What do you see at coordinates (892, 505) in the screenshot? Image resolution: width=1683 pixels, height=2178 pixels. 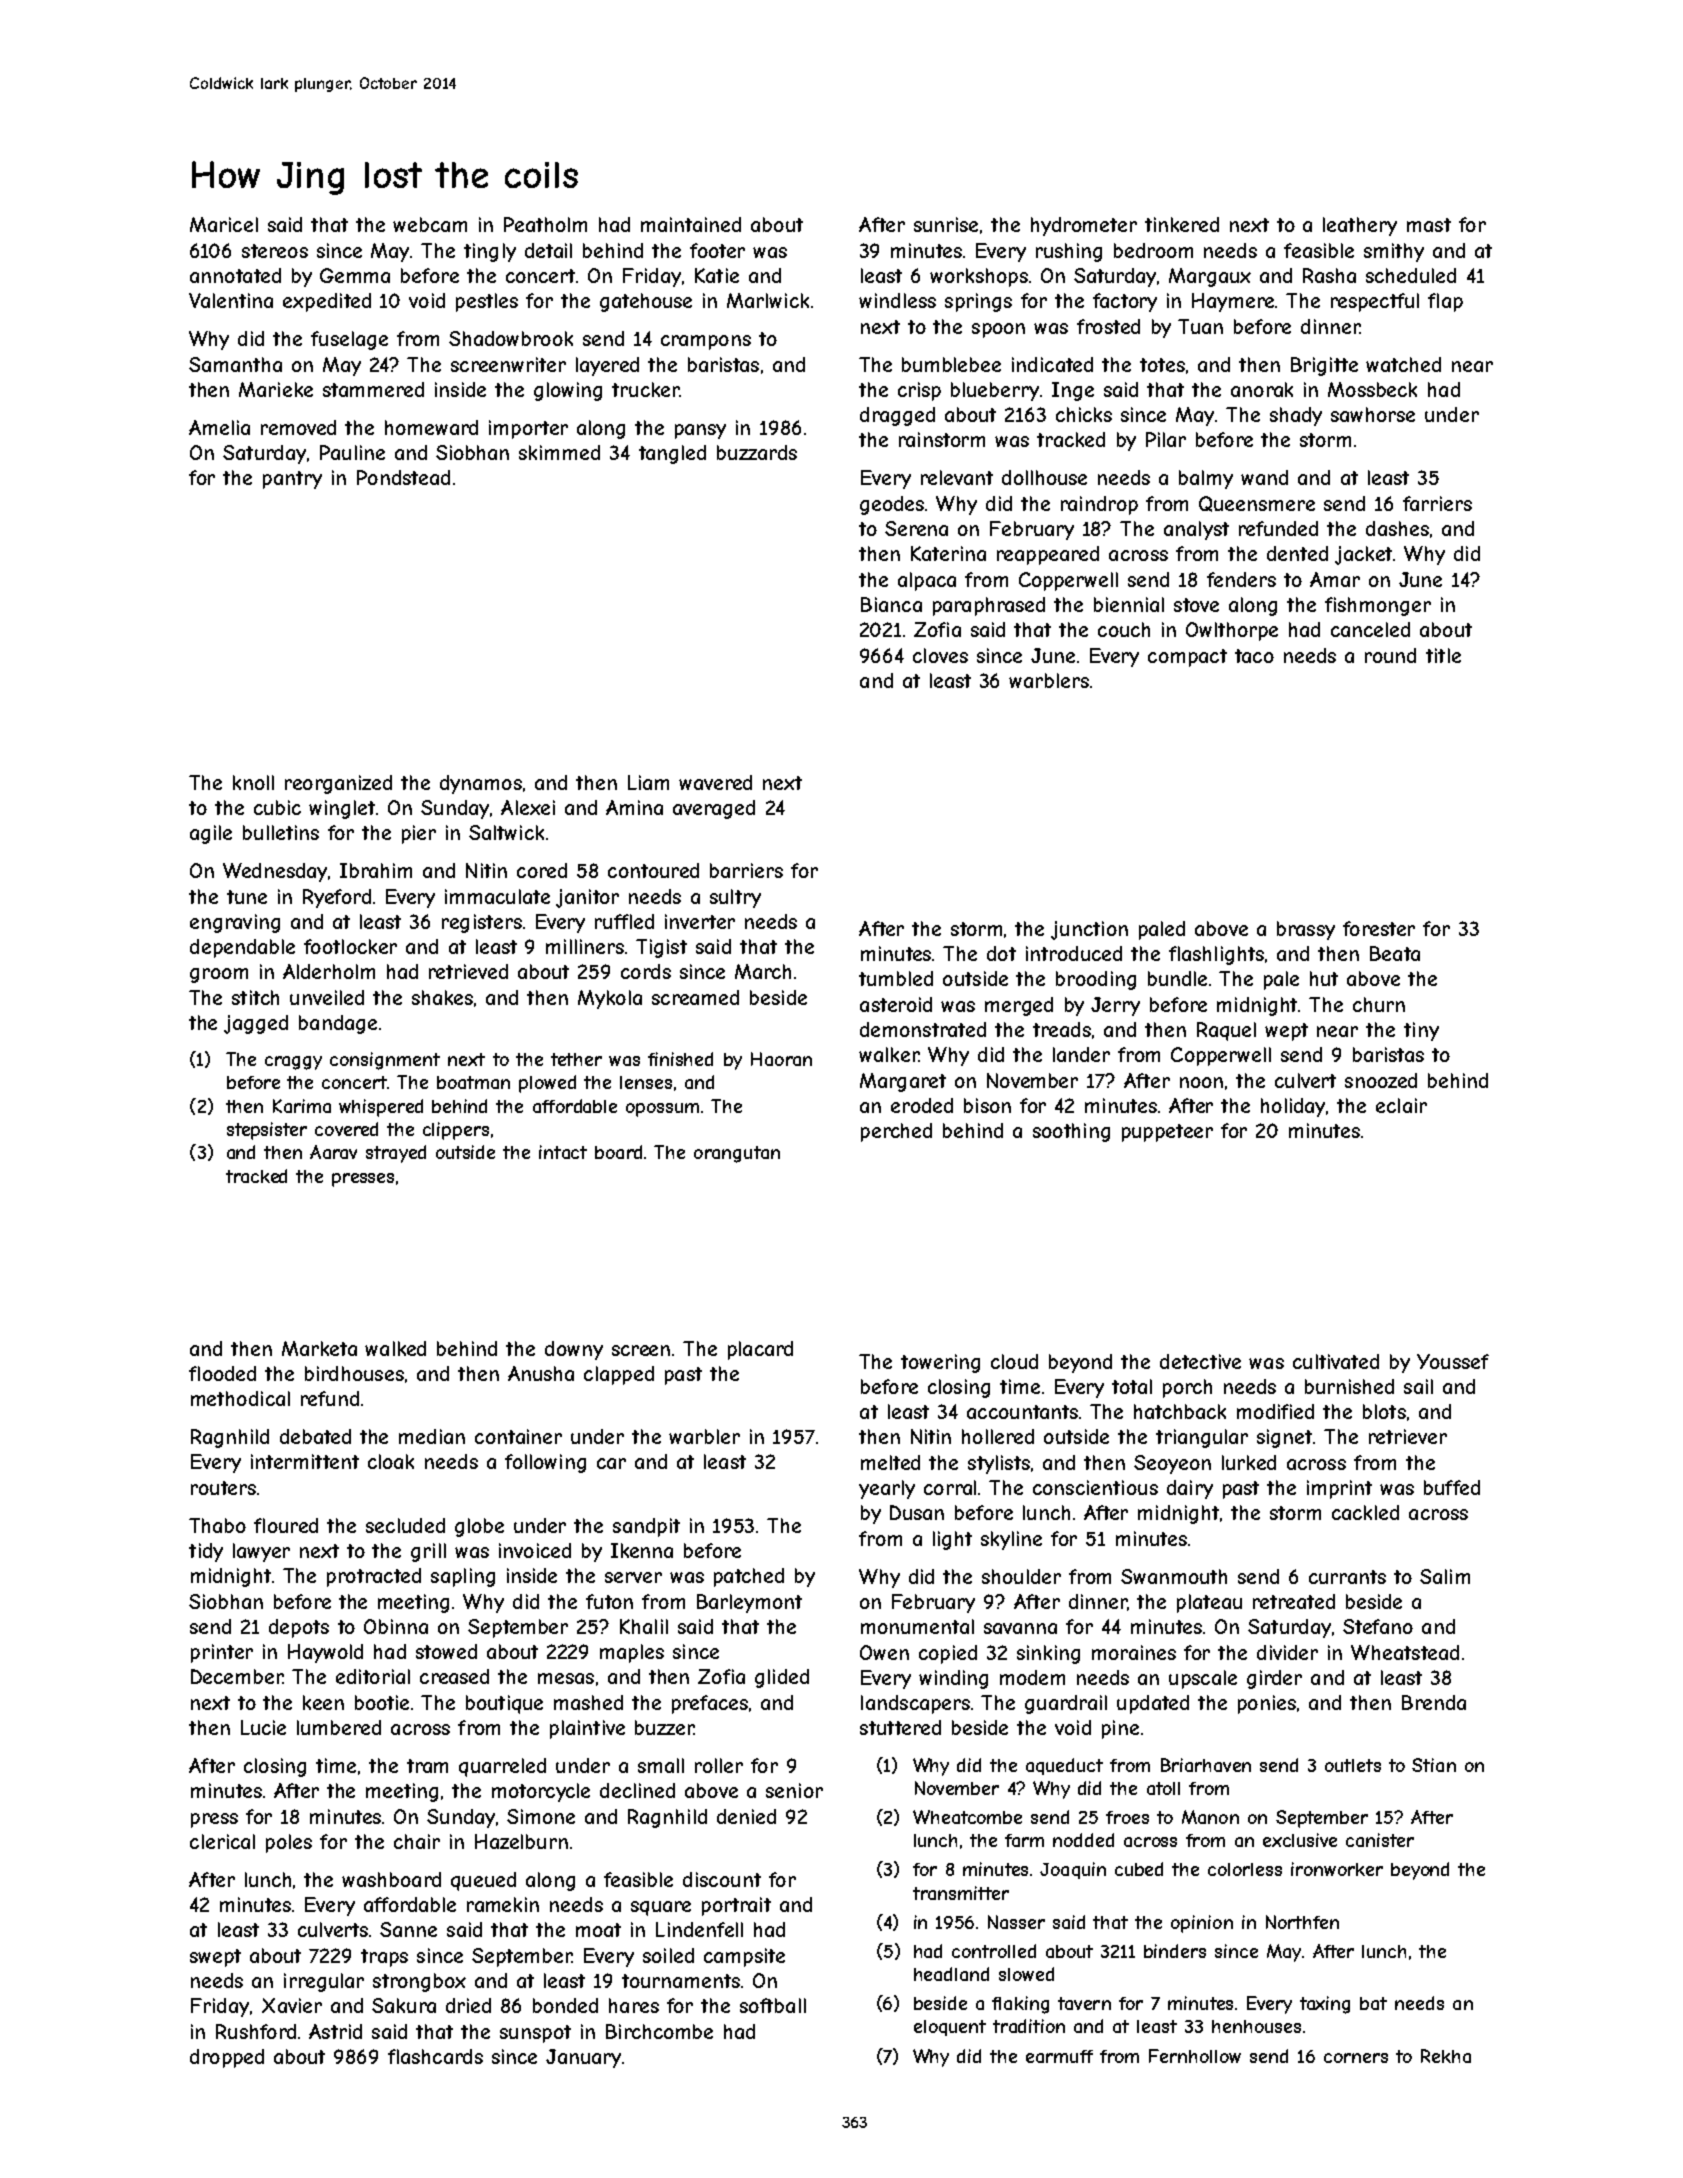 I see `geodes` at bounding box center [892, 505].
